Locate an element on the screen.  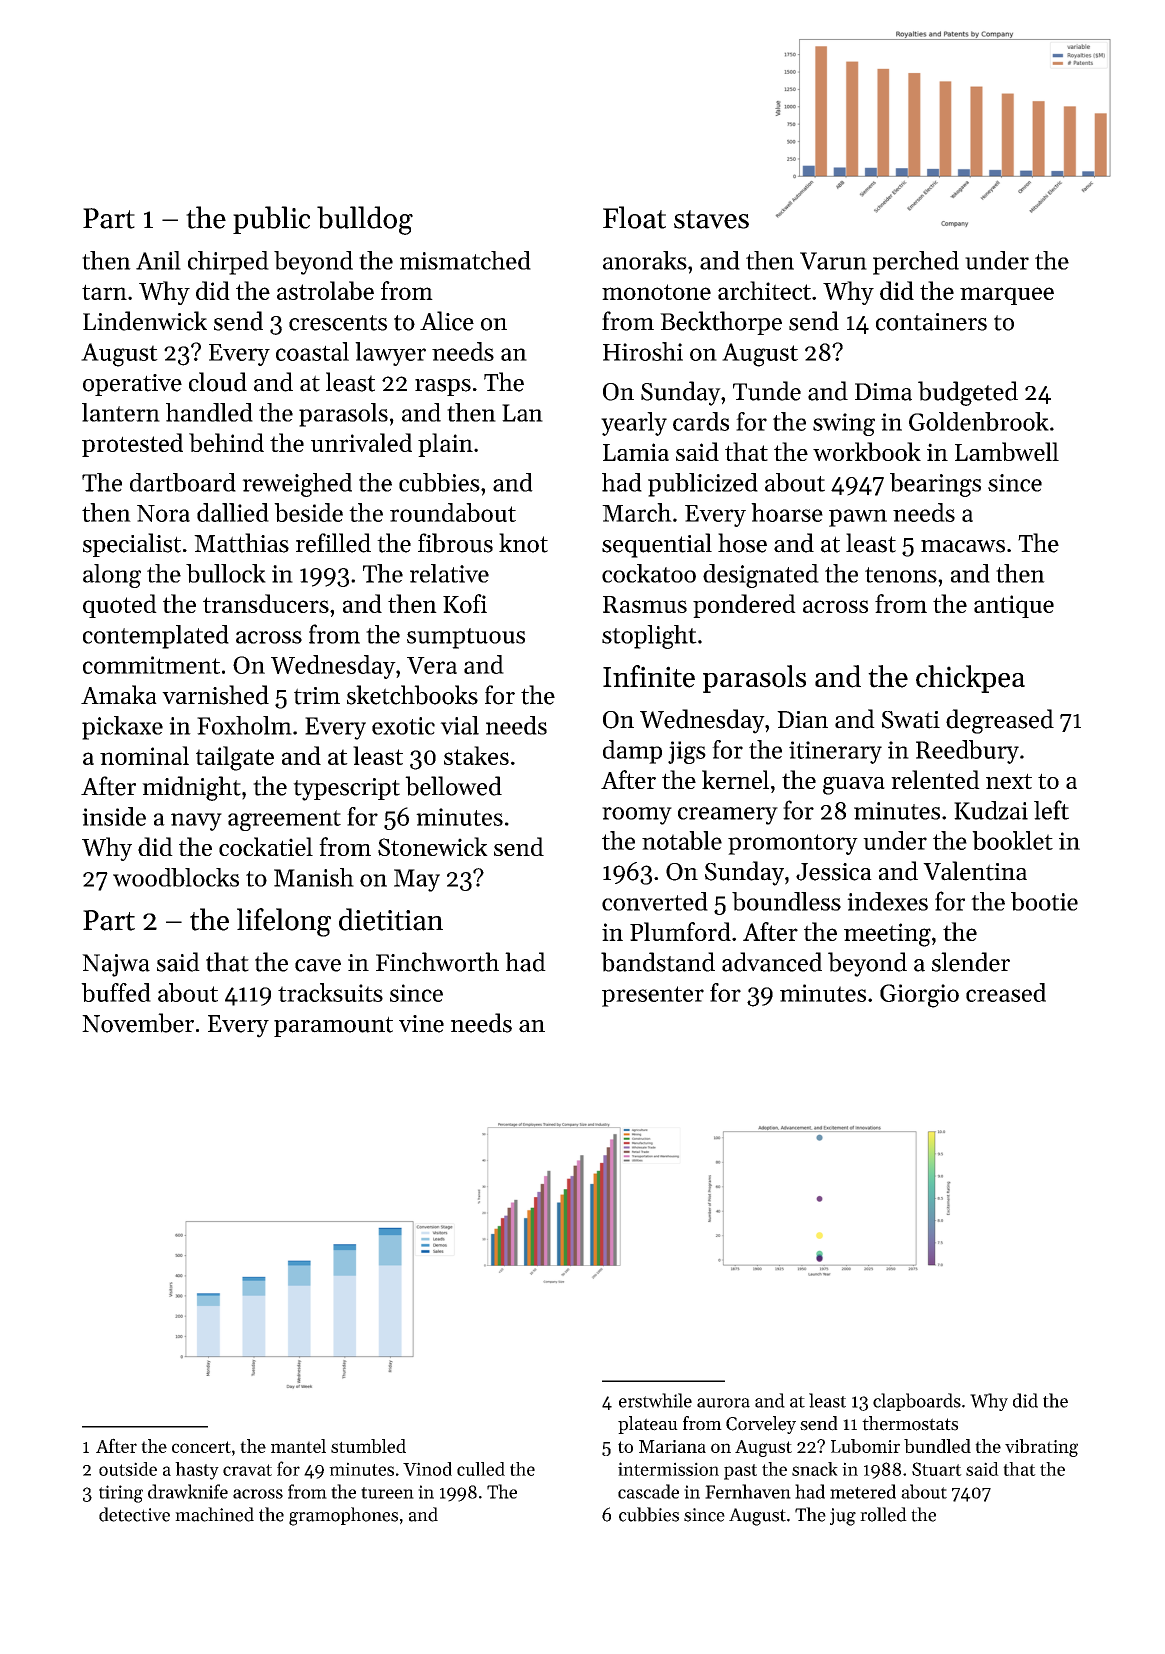
chirped is located at coordinates (228, 263).
